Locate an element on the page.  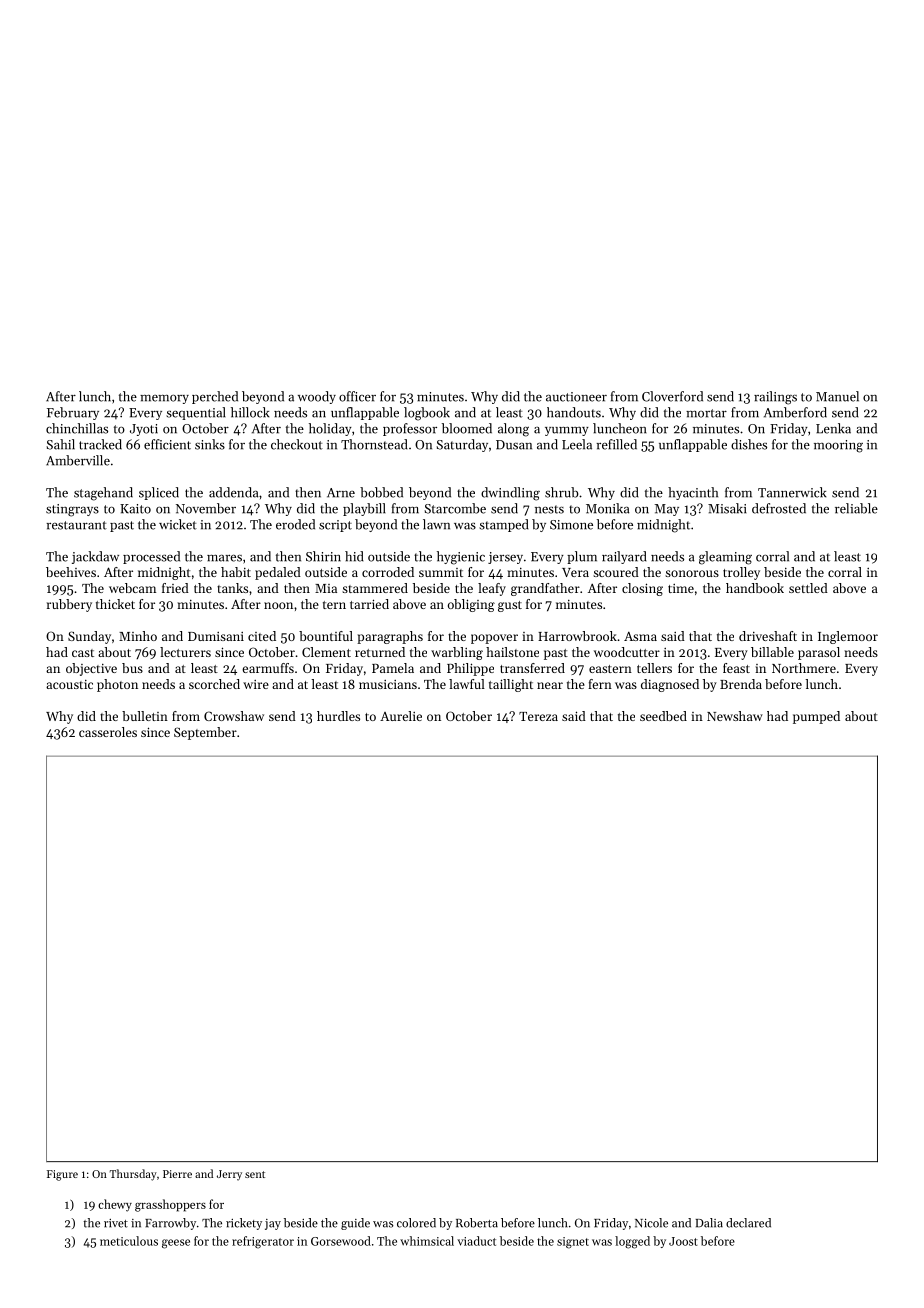
photon is located at coordinates (117, 685).
